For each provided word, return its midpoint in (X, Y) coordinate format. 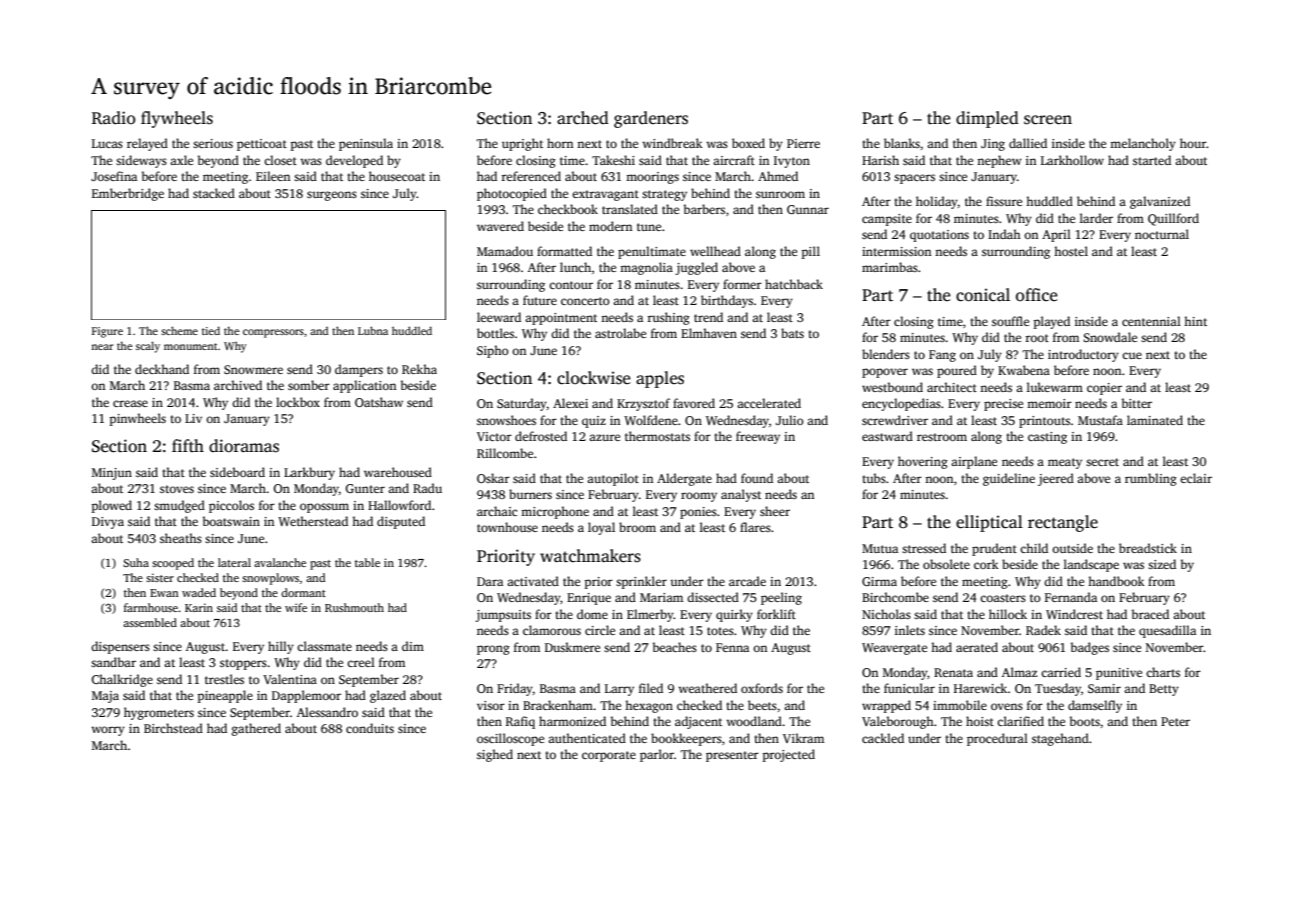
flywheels (177, 119)
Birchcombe (895, 597)
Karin (199, 607)
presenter (732, 756)
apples (660, 379)
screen (1048, 120)
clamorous (552, 630)
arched (583, 118)
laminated (1155, 420)
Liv (193, 418)
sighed (495, 755)
